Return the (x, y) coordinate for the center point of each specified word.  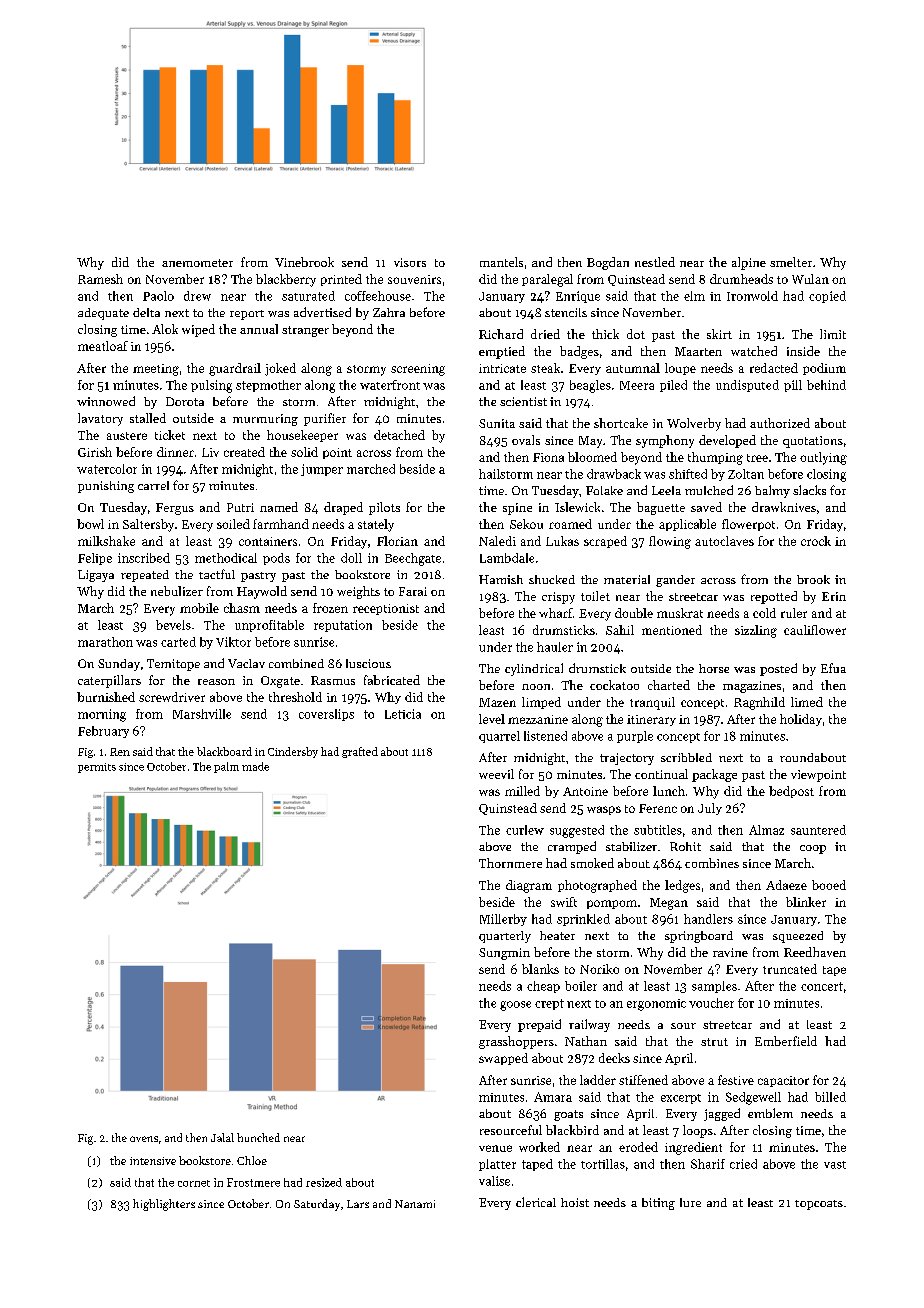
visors (410, 262)
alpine (749, 263)
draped (343, 508)
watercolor (107, 469)
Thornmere (510, 863)
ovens (144, 1139)
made (255, 766)
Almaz (766, 830)
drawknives (784, 507)
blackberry (286, 280)
